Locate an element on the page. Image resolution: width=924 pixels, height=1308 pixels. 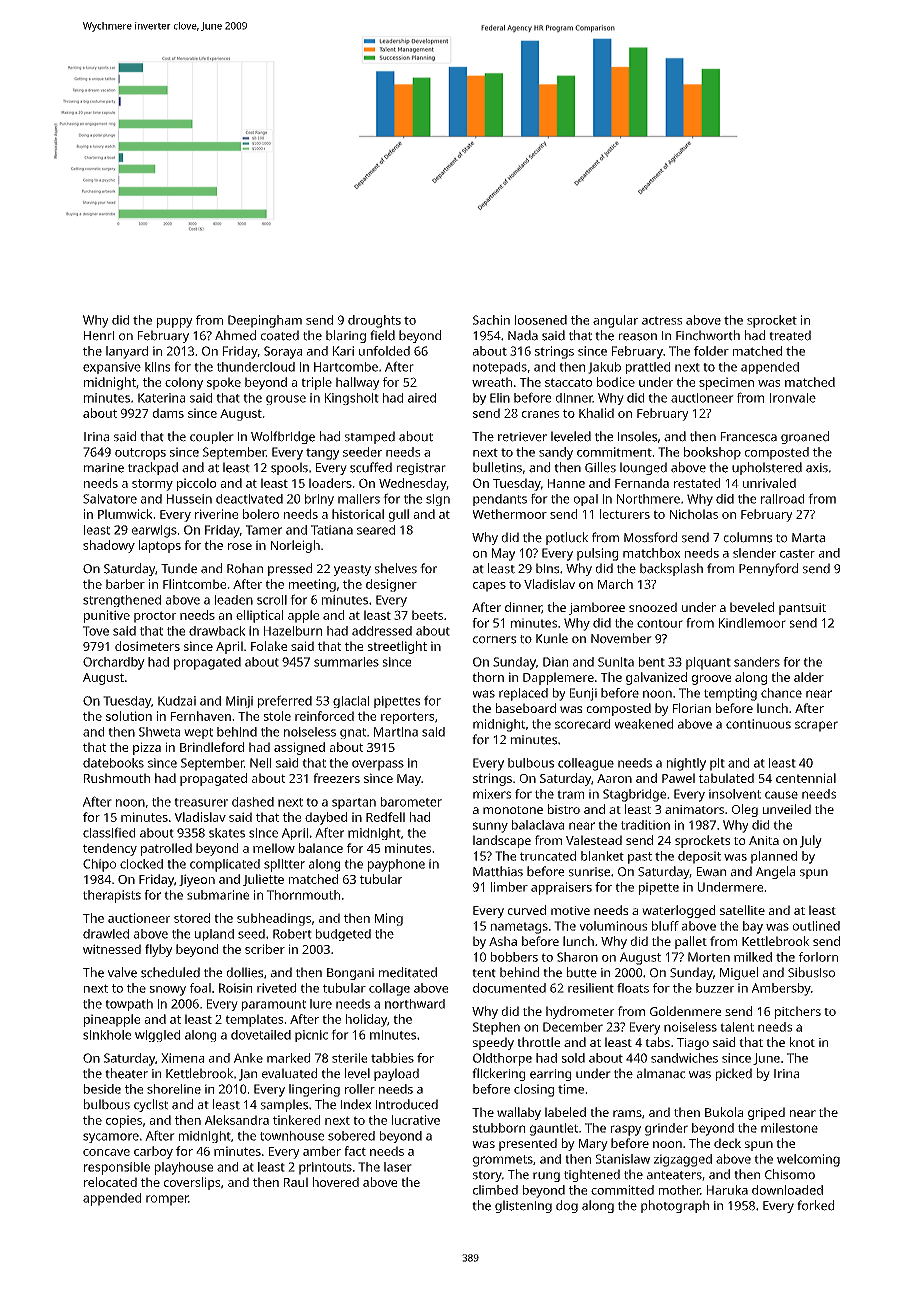
Matthias is located at coordinates (498, 871).
